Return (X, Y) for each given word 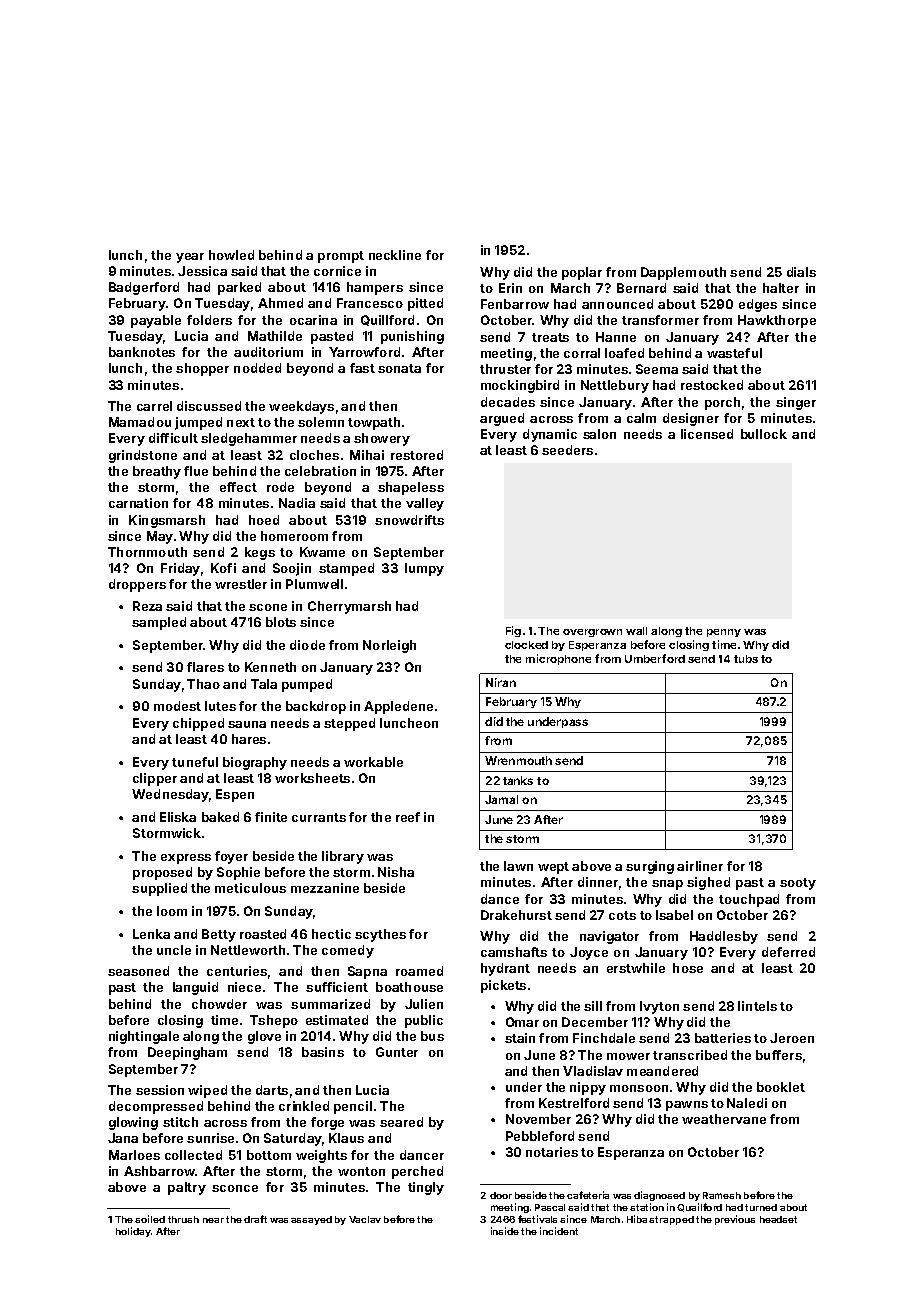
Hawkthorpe (777, 321)
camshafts (514, 952)
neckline (395, 255)
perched (417, 1172)
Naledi (747, 1103)
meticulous (250, 888)
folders (209, 320)
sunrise (210, 1138)
